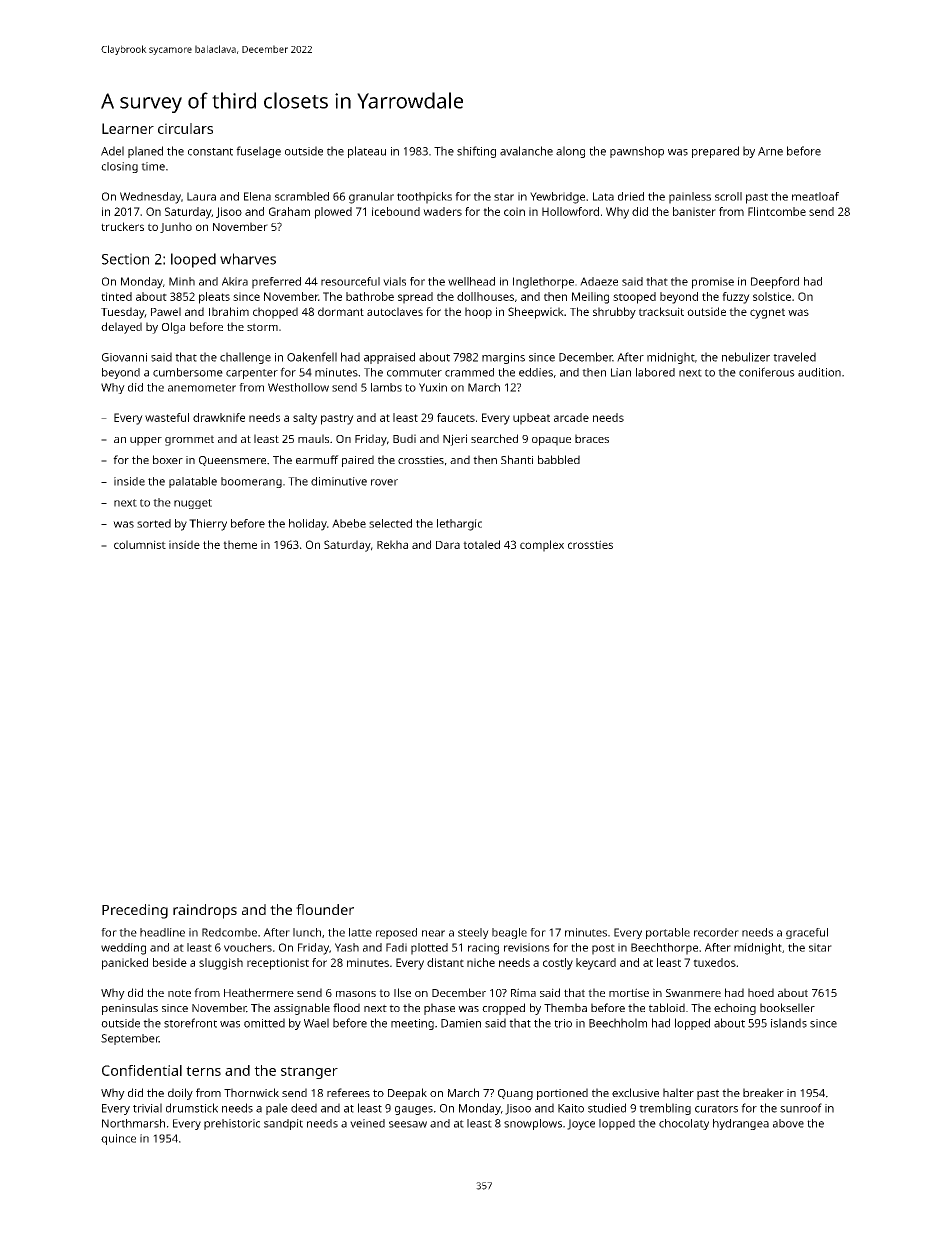 The height and width of the image is (1233, 952). What do you see at coordinates (185, 128) in the image?
I see `circulars` at bounding box center [185, 128].
